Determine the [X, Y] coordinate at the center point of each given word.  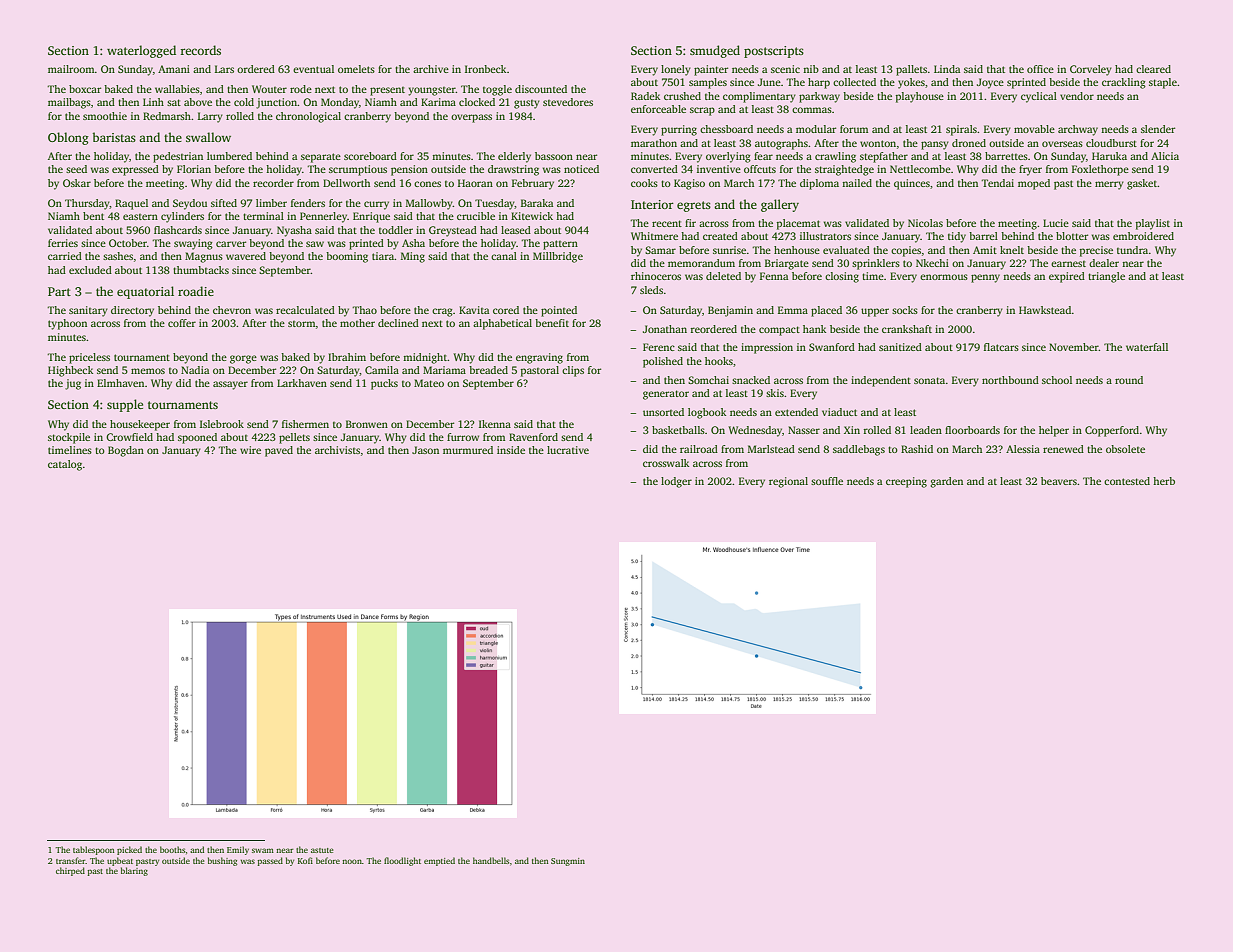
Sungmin [568, 862]
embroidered [1143, 236]
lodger [676, 482]
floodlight [402, 861]
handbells [491, 860]
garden [946, 482]
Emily [238, 850]
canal [504, 256]
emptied [439, 861]
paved [279, 451]
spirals [961, 130]
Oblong [68, 138]
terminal [263, 216]
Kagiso [689, 184]
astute [322, 850]
